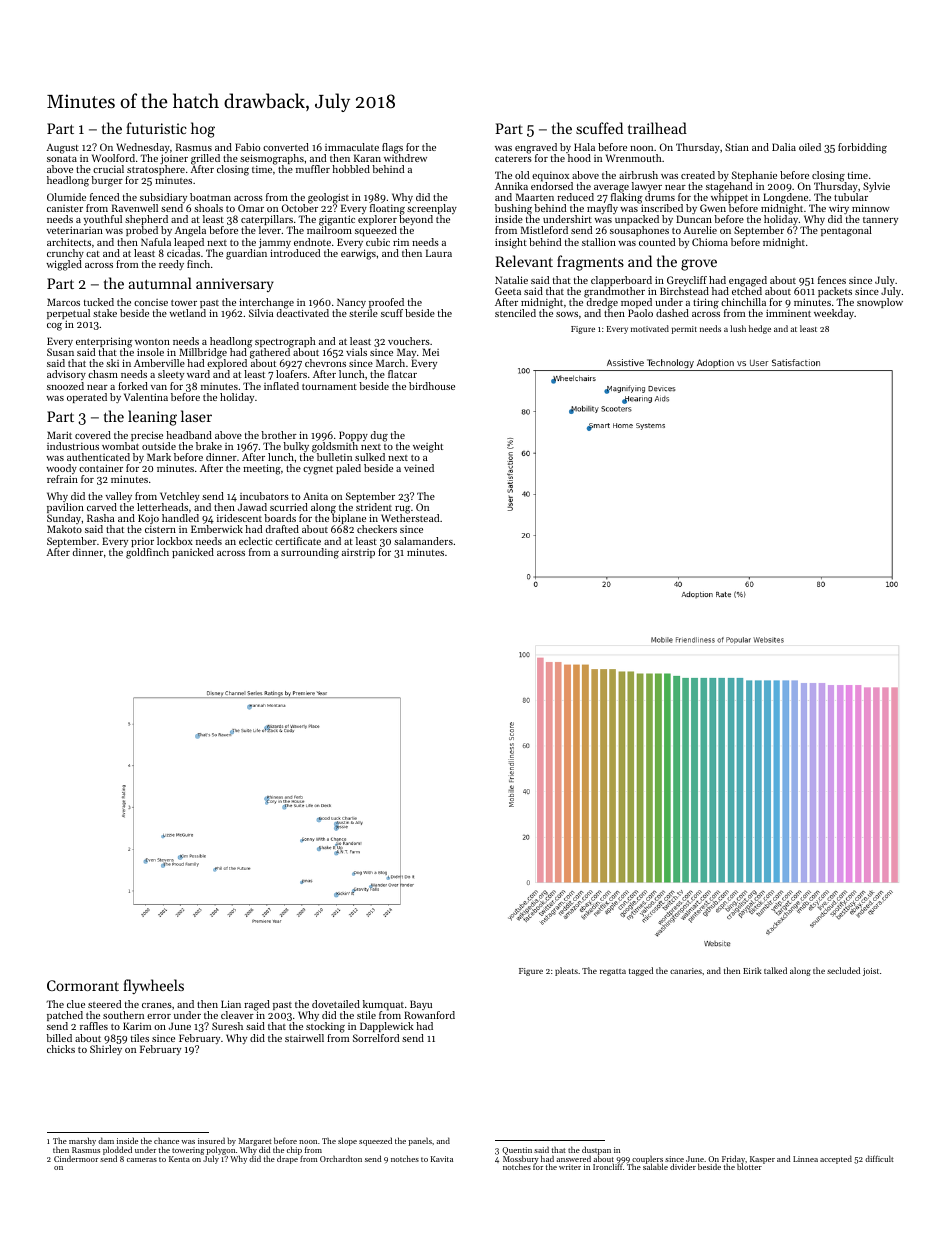 Image resolution: width=952 pixels, height=1233 pixels. What do you see at coordinates (834, 314) in the screenshot?
I see `weekday` at bounding box center [834, 314].
